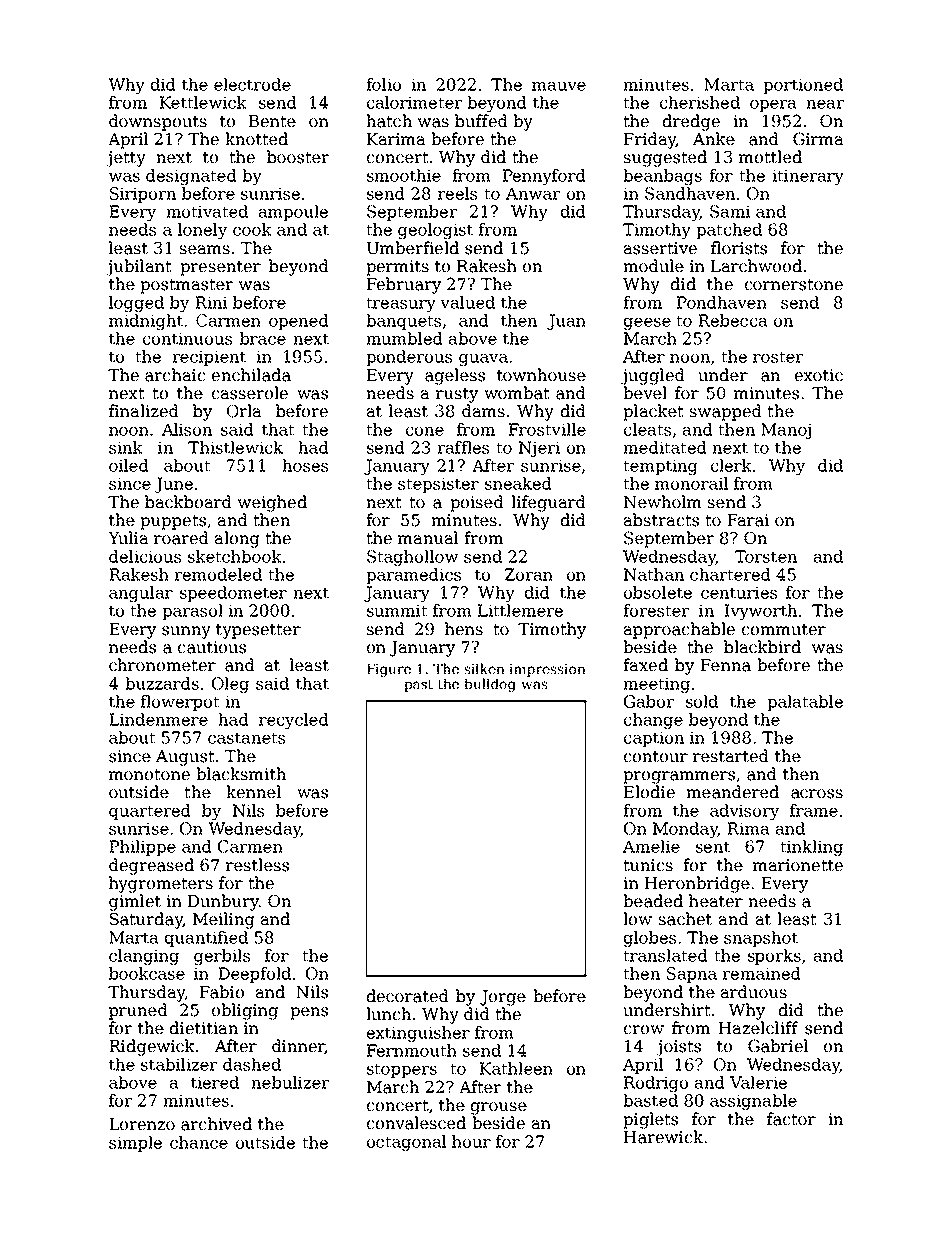  What do you see at coordinates (481, 121) in the image?
I see `buffed` at bounding box center [481, 121].
